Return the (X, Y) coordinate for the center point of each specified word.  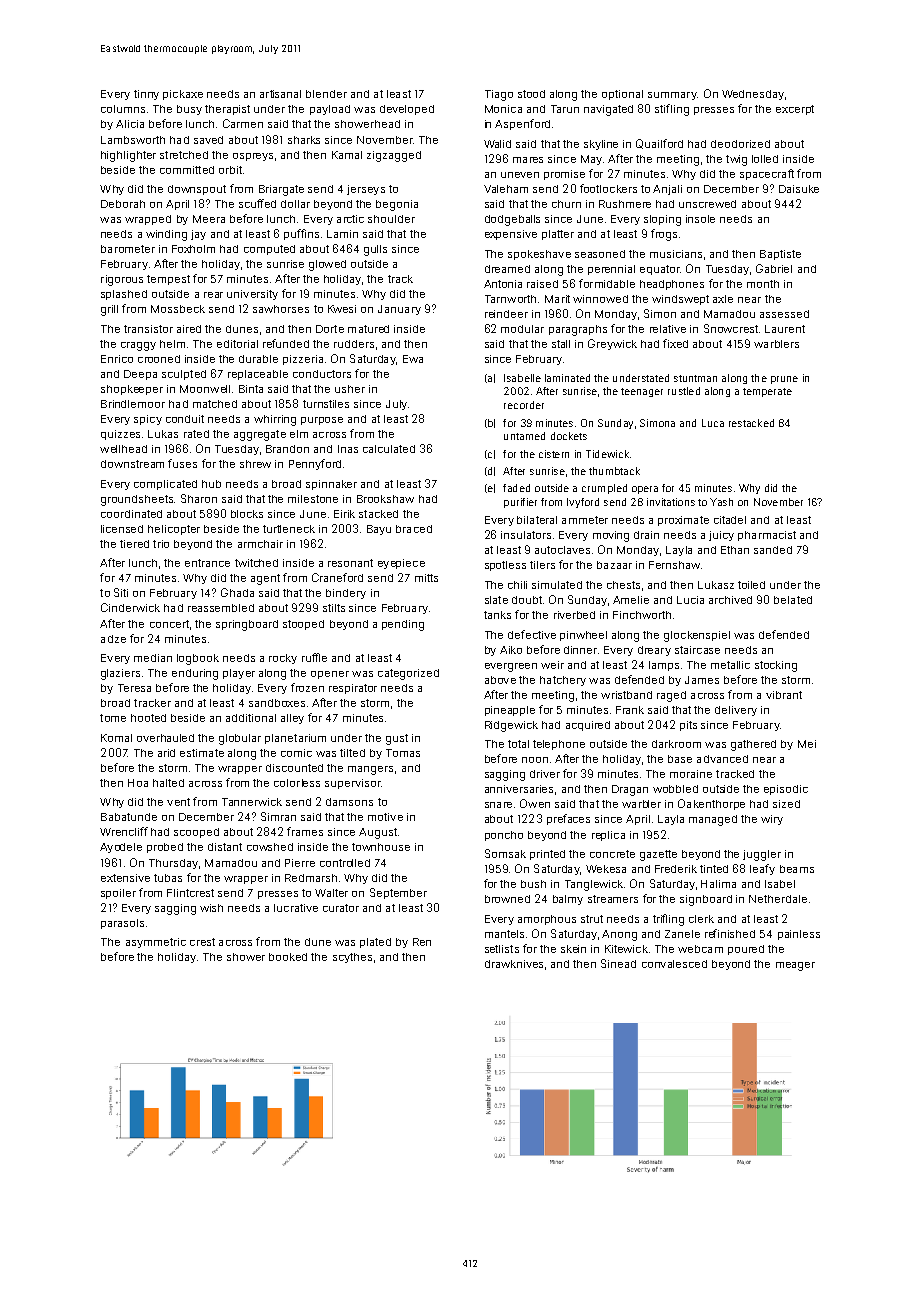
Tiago (499, 95)
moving (611, 536)
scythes (352, 958)
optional (622, 95)
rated (196, 434)
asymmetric (156, 943)
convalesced (674, 964)
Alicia (130, 124)
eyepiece (401, 564)
